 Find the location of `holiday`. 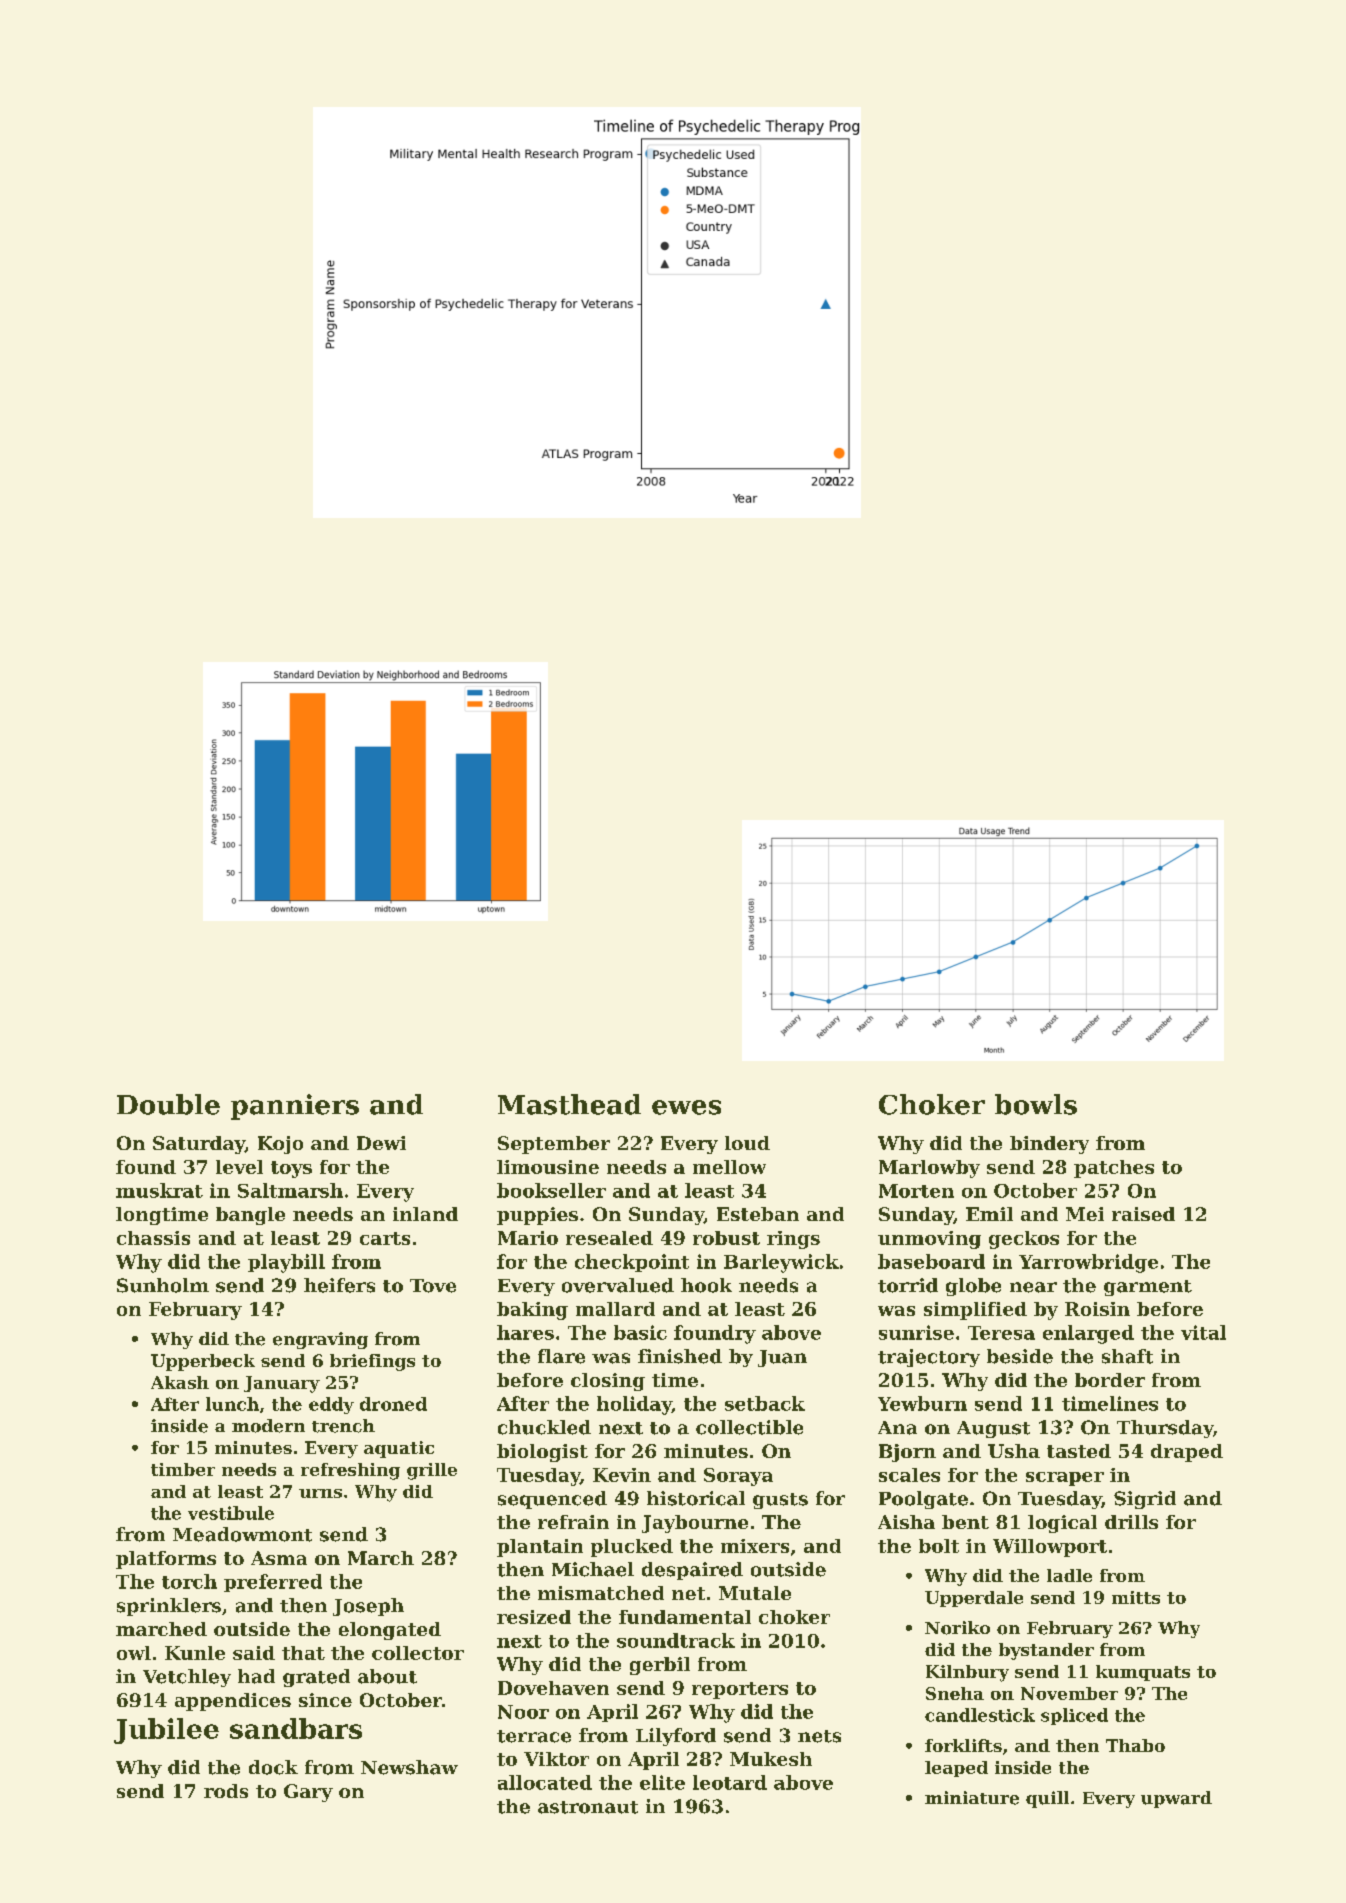

holiday is located at coordinates (634, 1405).
